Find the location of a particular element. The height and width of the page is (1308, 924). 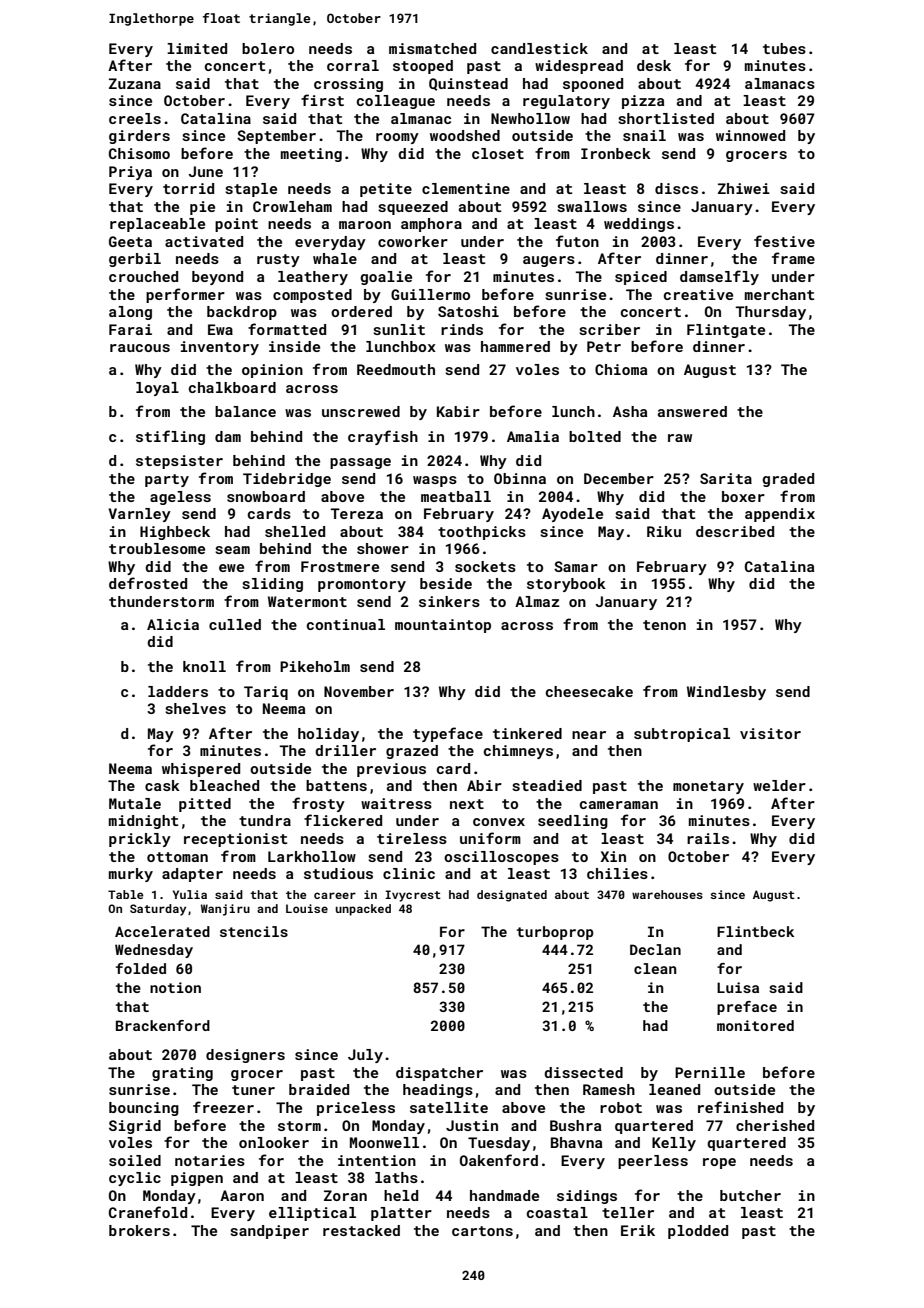

Tereza is located at coordinates (357, 513).
